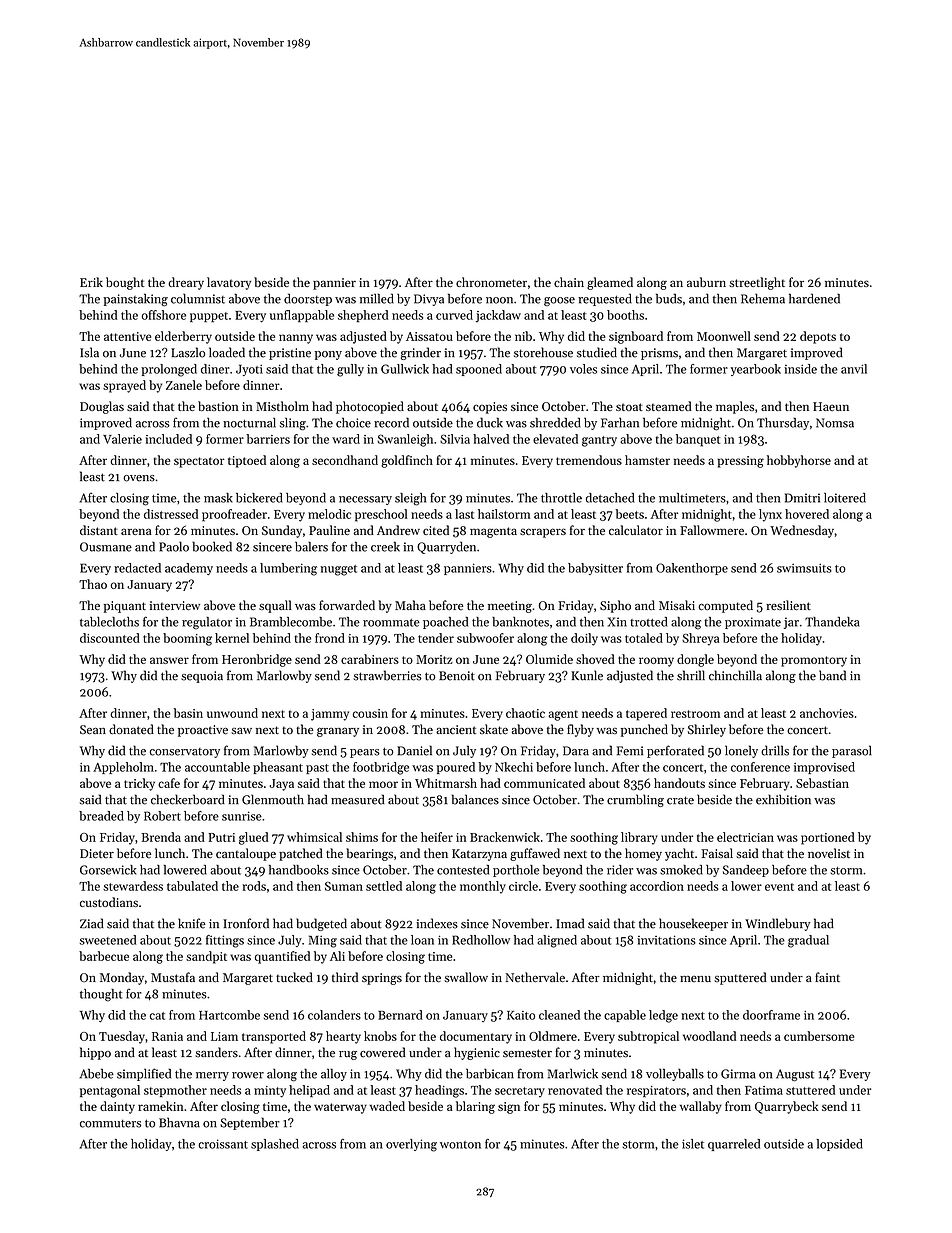  Describe the element at coordinates (804, 568) in the screenshot. I see `swimsuits` at that location.
